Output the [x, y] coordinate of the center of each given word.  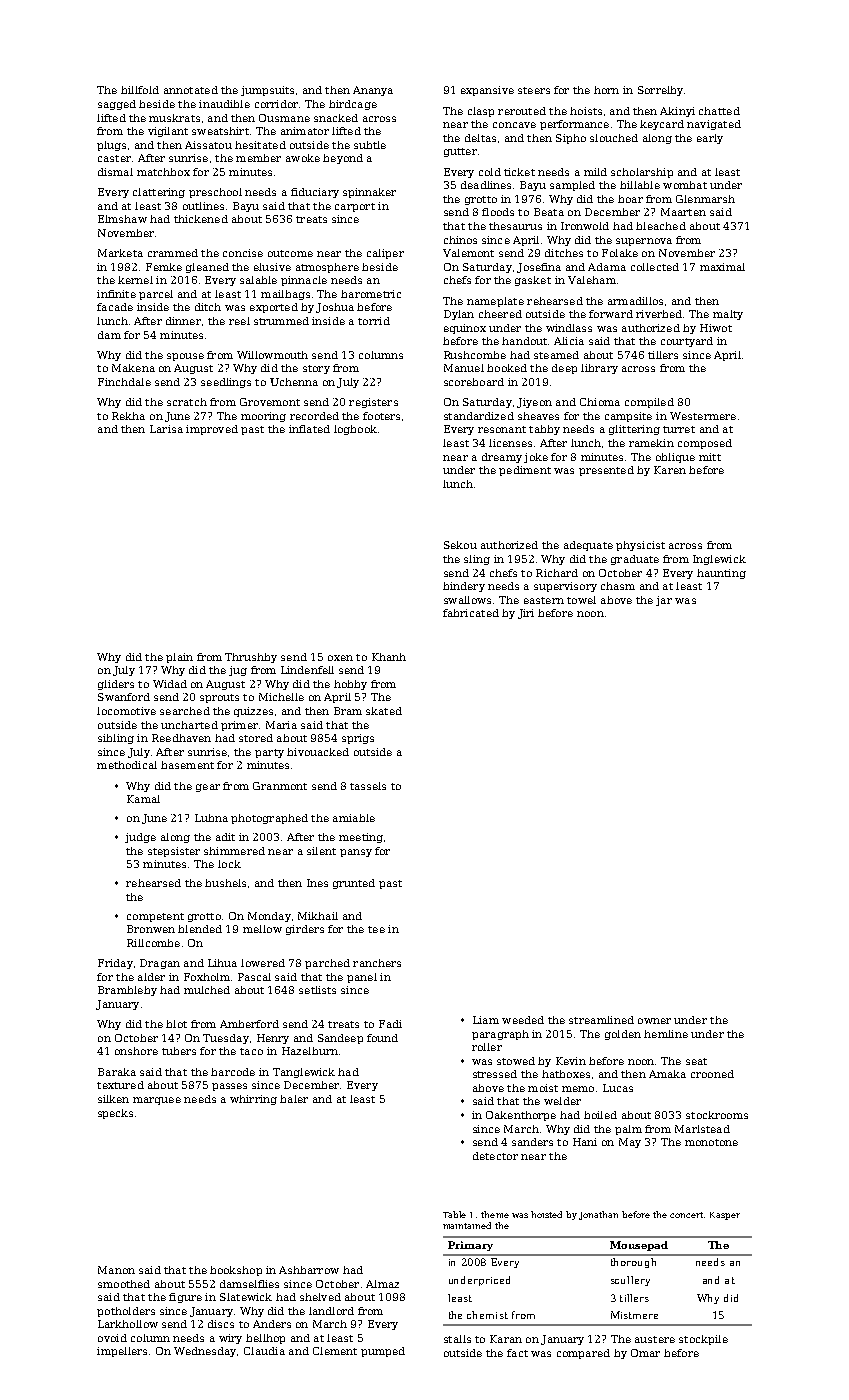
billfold [140, 90]
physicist [640, 546]
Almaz [382, 1284]
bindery [464, 587]
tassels [368, 786]
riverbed [659, 314]
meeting [361, 838]
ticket [519, 172]
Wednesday [205, 1352]
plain [179, 658]
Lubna [211, 818]
